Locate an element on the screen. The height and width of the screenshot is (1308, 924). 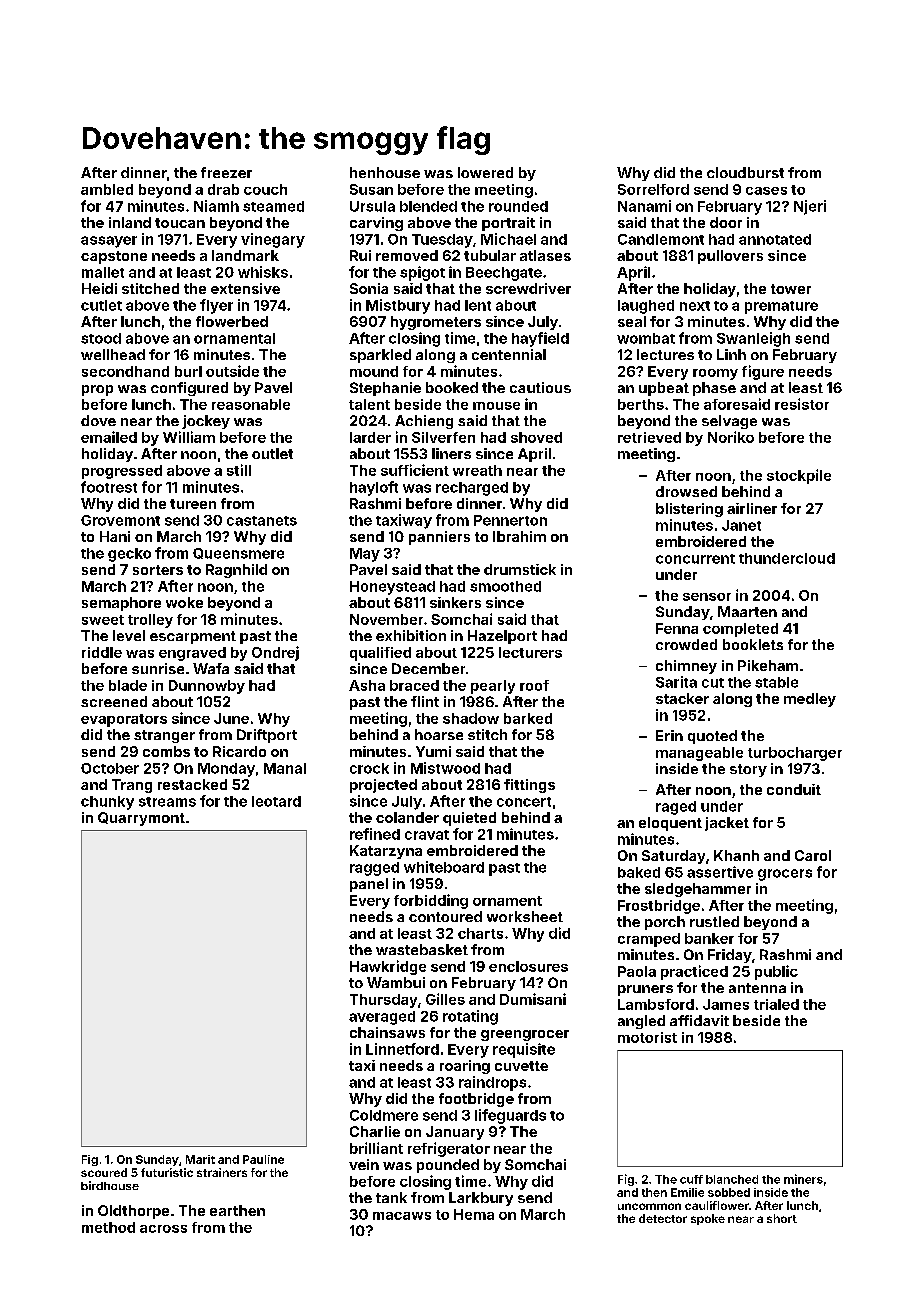
carving is located at coordinates (376, 224).
